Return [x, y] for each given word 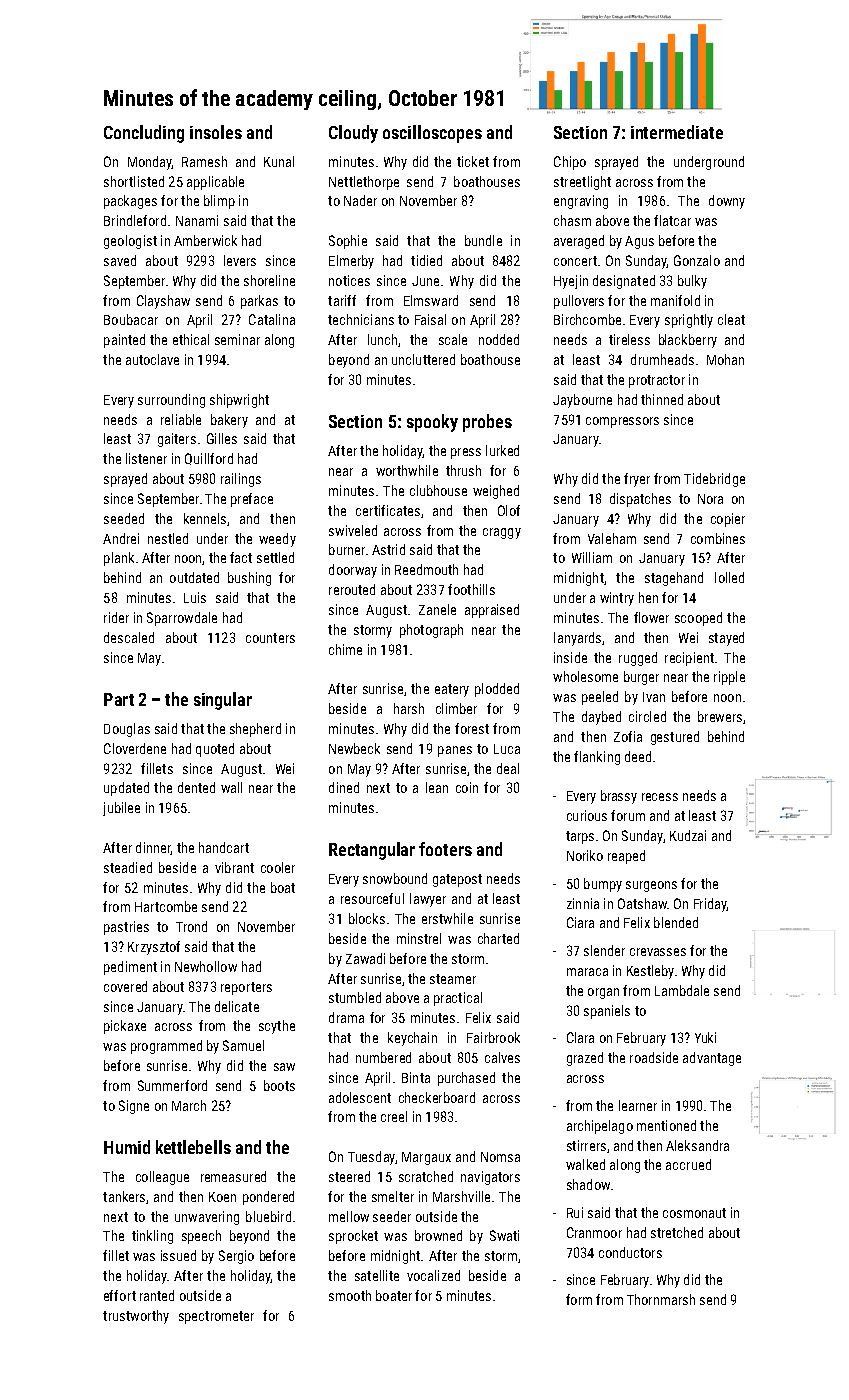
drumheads [662, 359]
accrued [688, 1164]
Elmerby [351, 262]
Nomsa [500, 1157]
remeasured [233, 1176]
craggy [502, 533]
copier [728, 520]
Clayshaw [163, 302]
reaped [626, 857]
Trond [191, 926]
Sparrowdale [182, 619]
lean [437, 787]
